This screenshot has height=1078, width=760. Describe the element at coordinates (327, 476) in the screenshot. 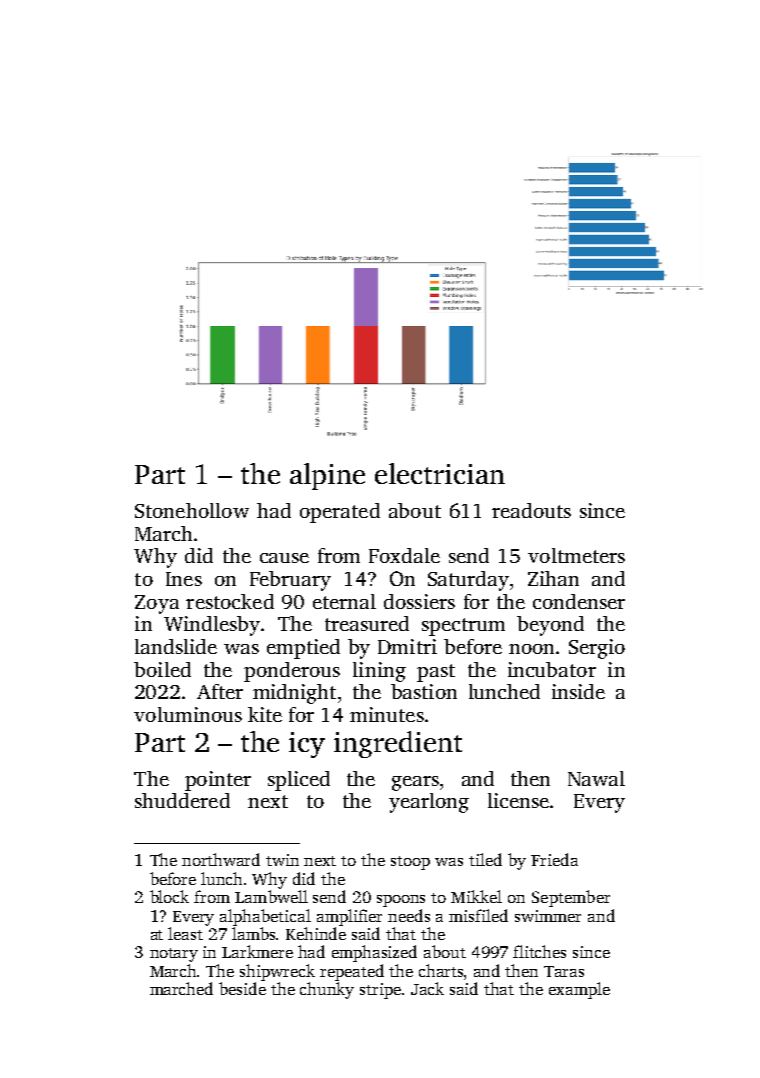

I see `alpine` at that location.
